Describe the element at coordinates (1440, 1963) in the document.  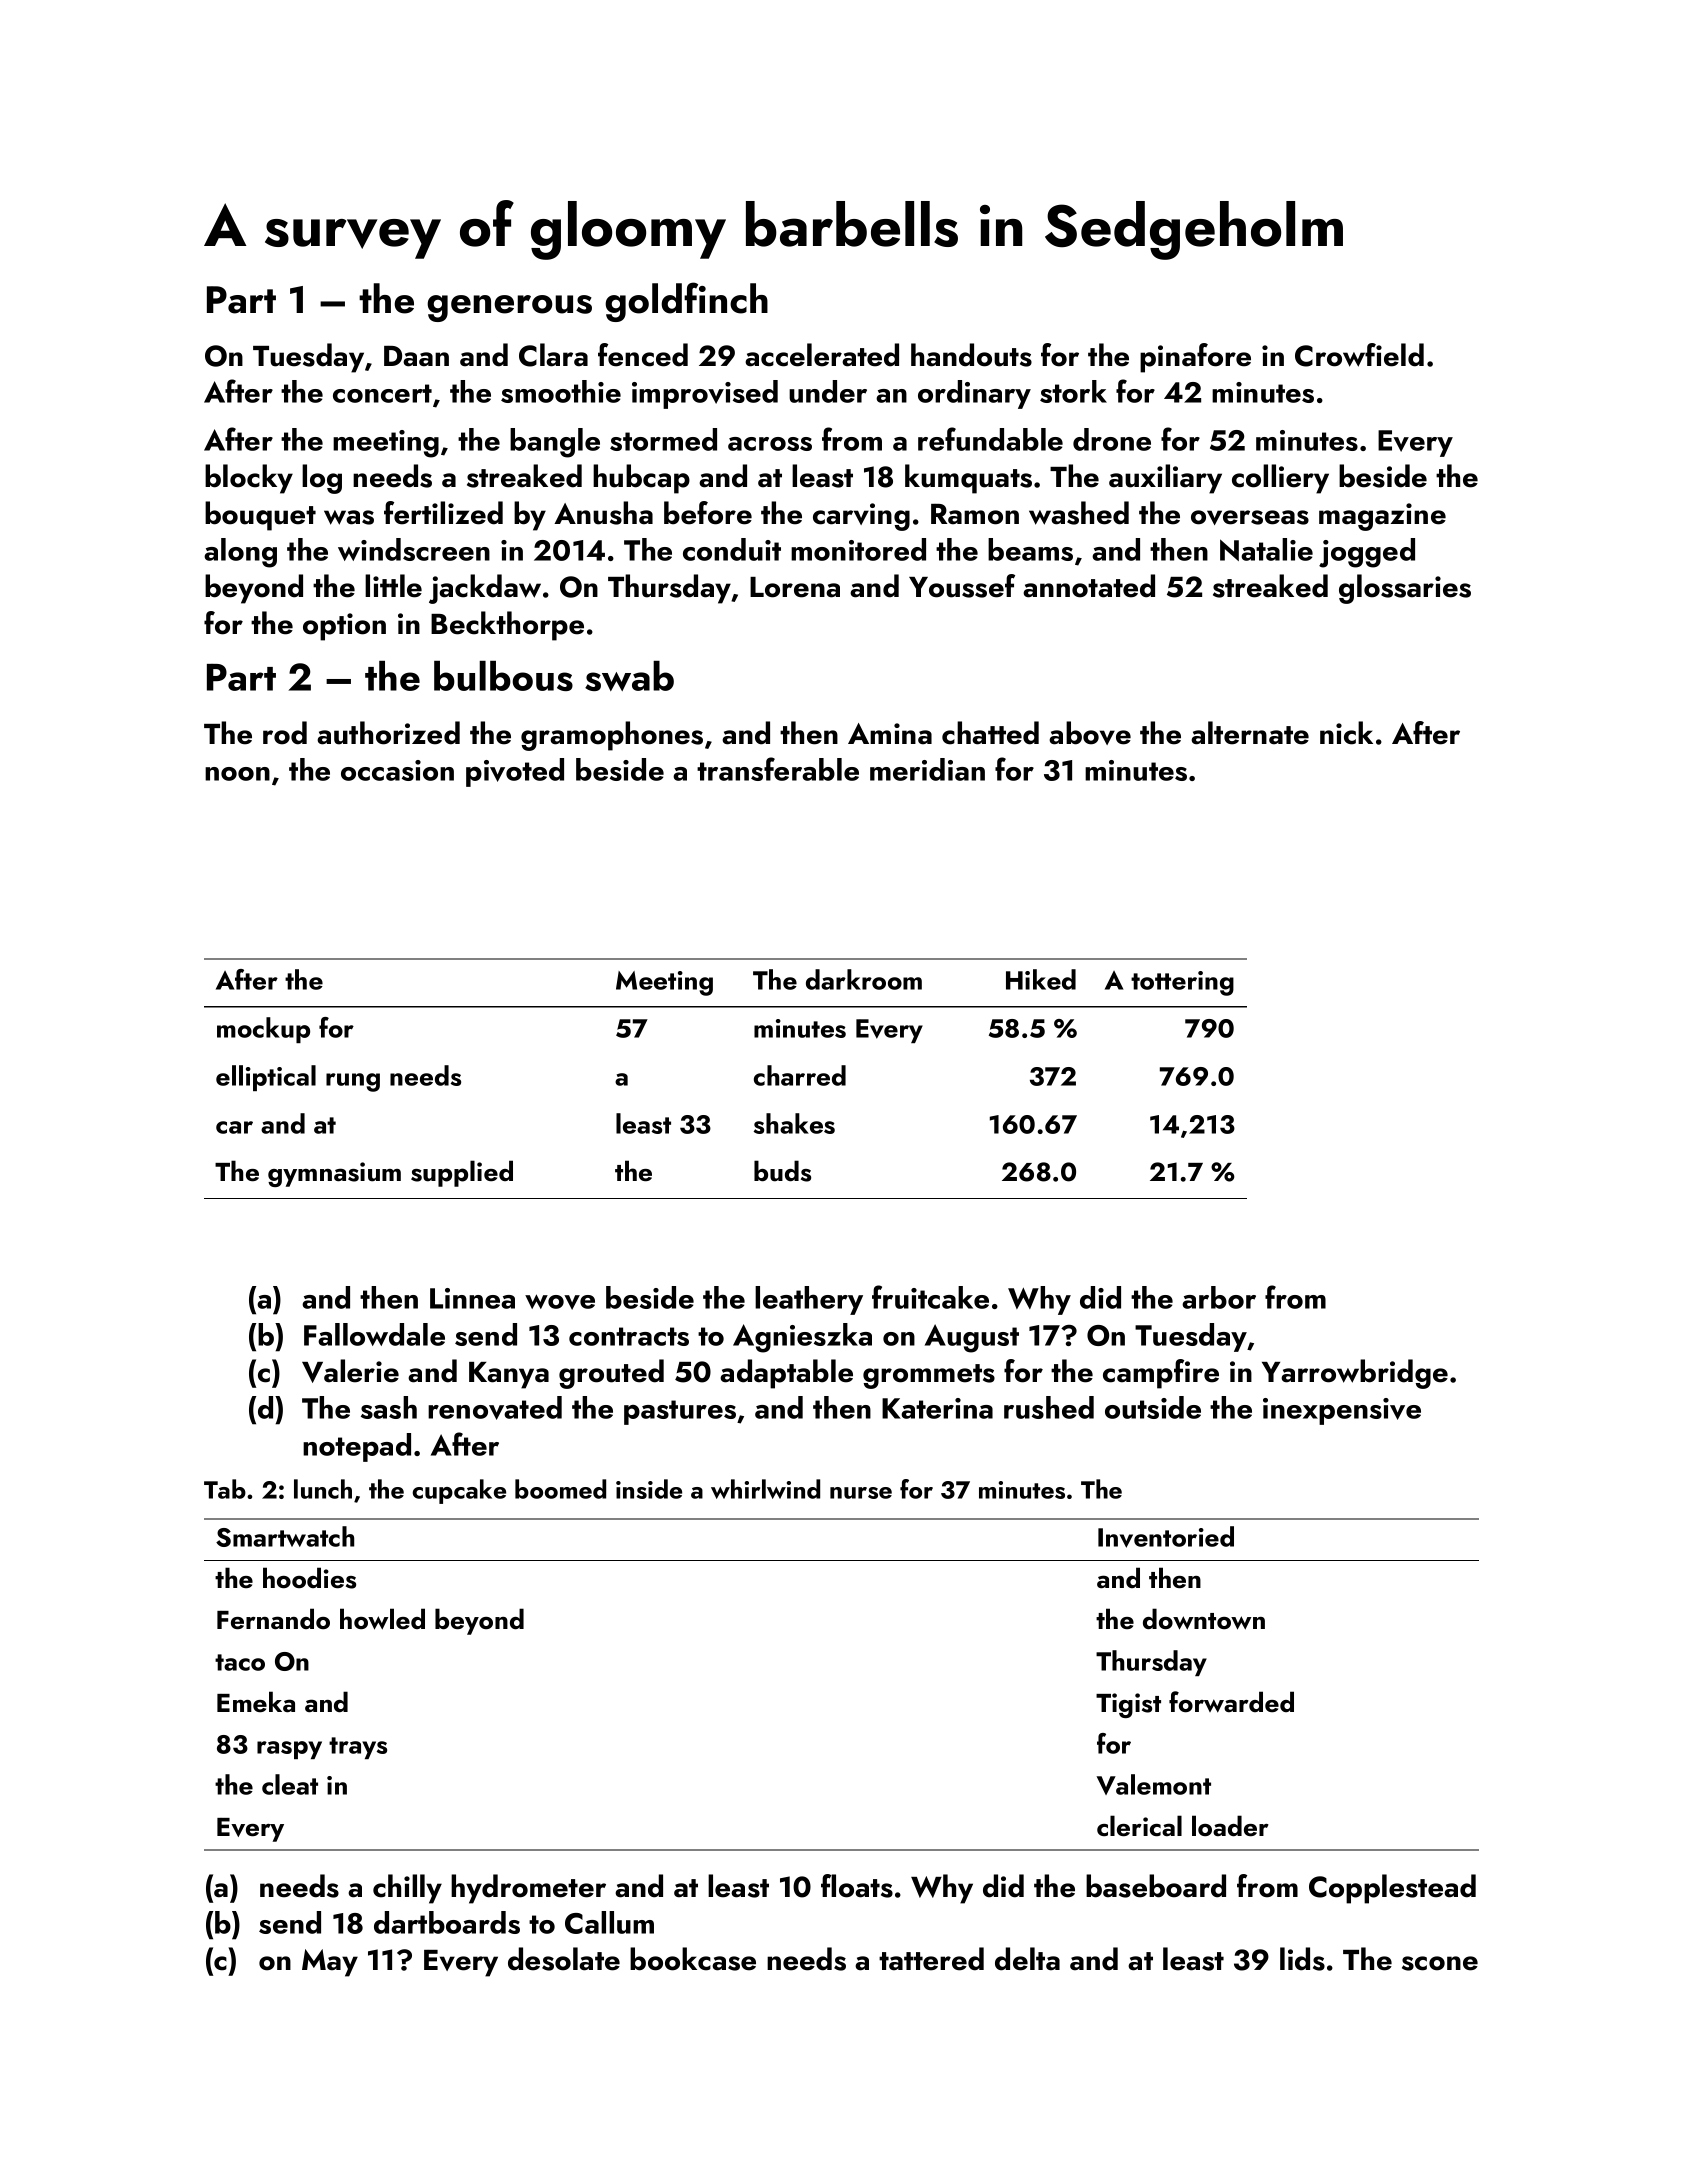
I see `scone` at that location.
